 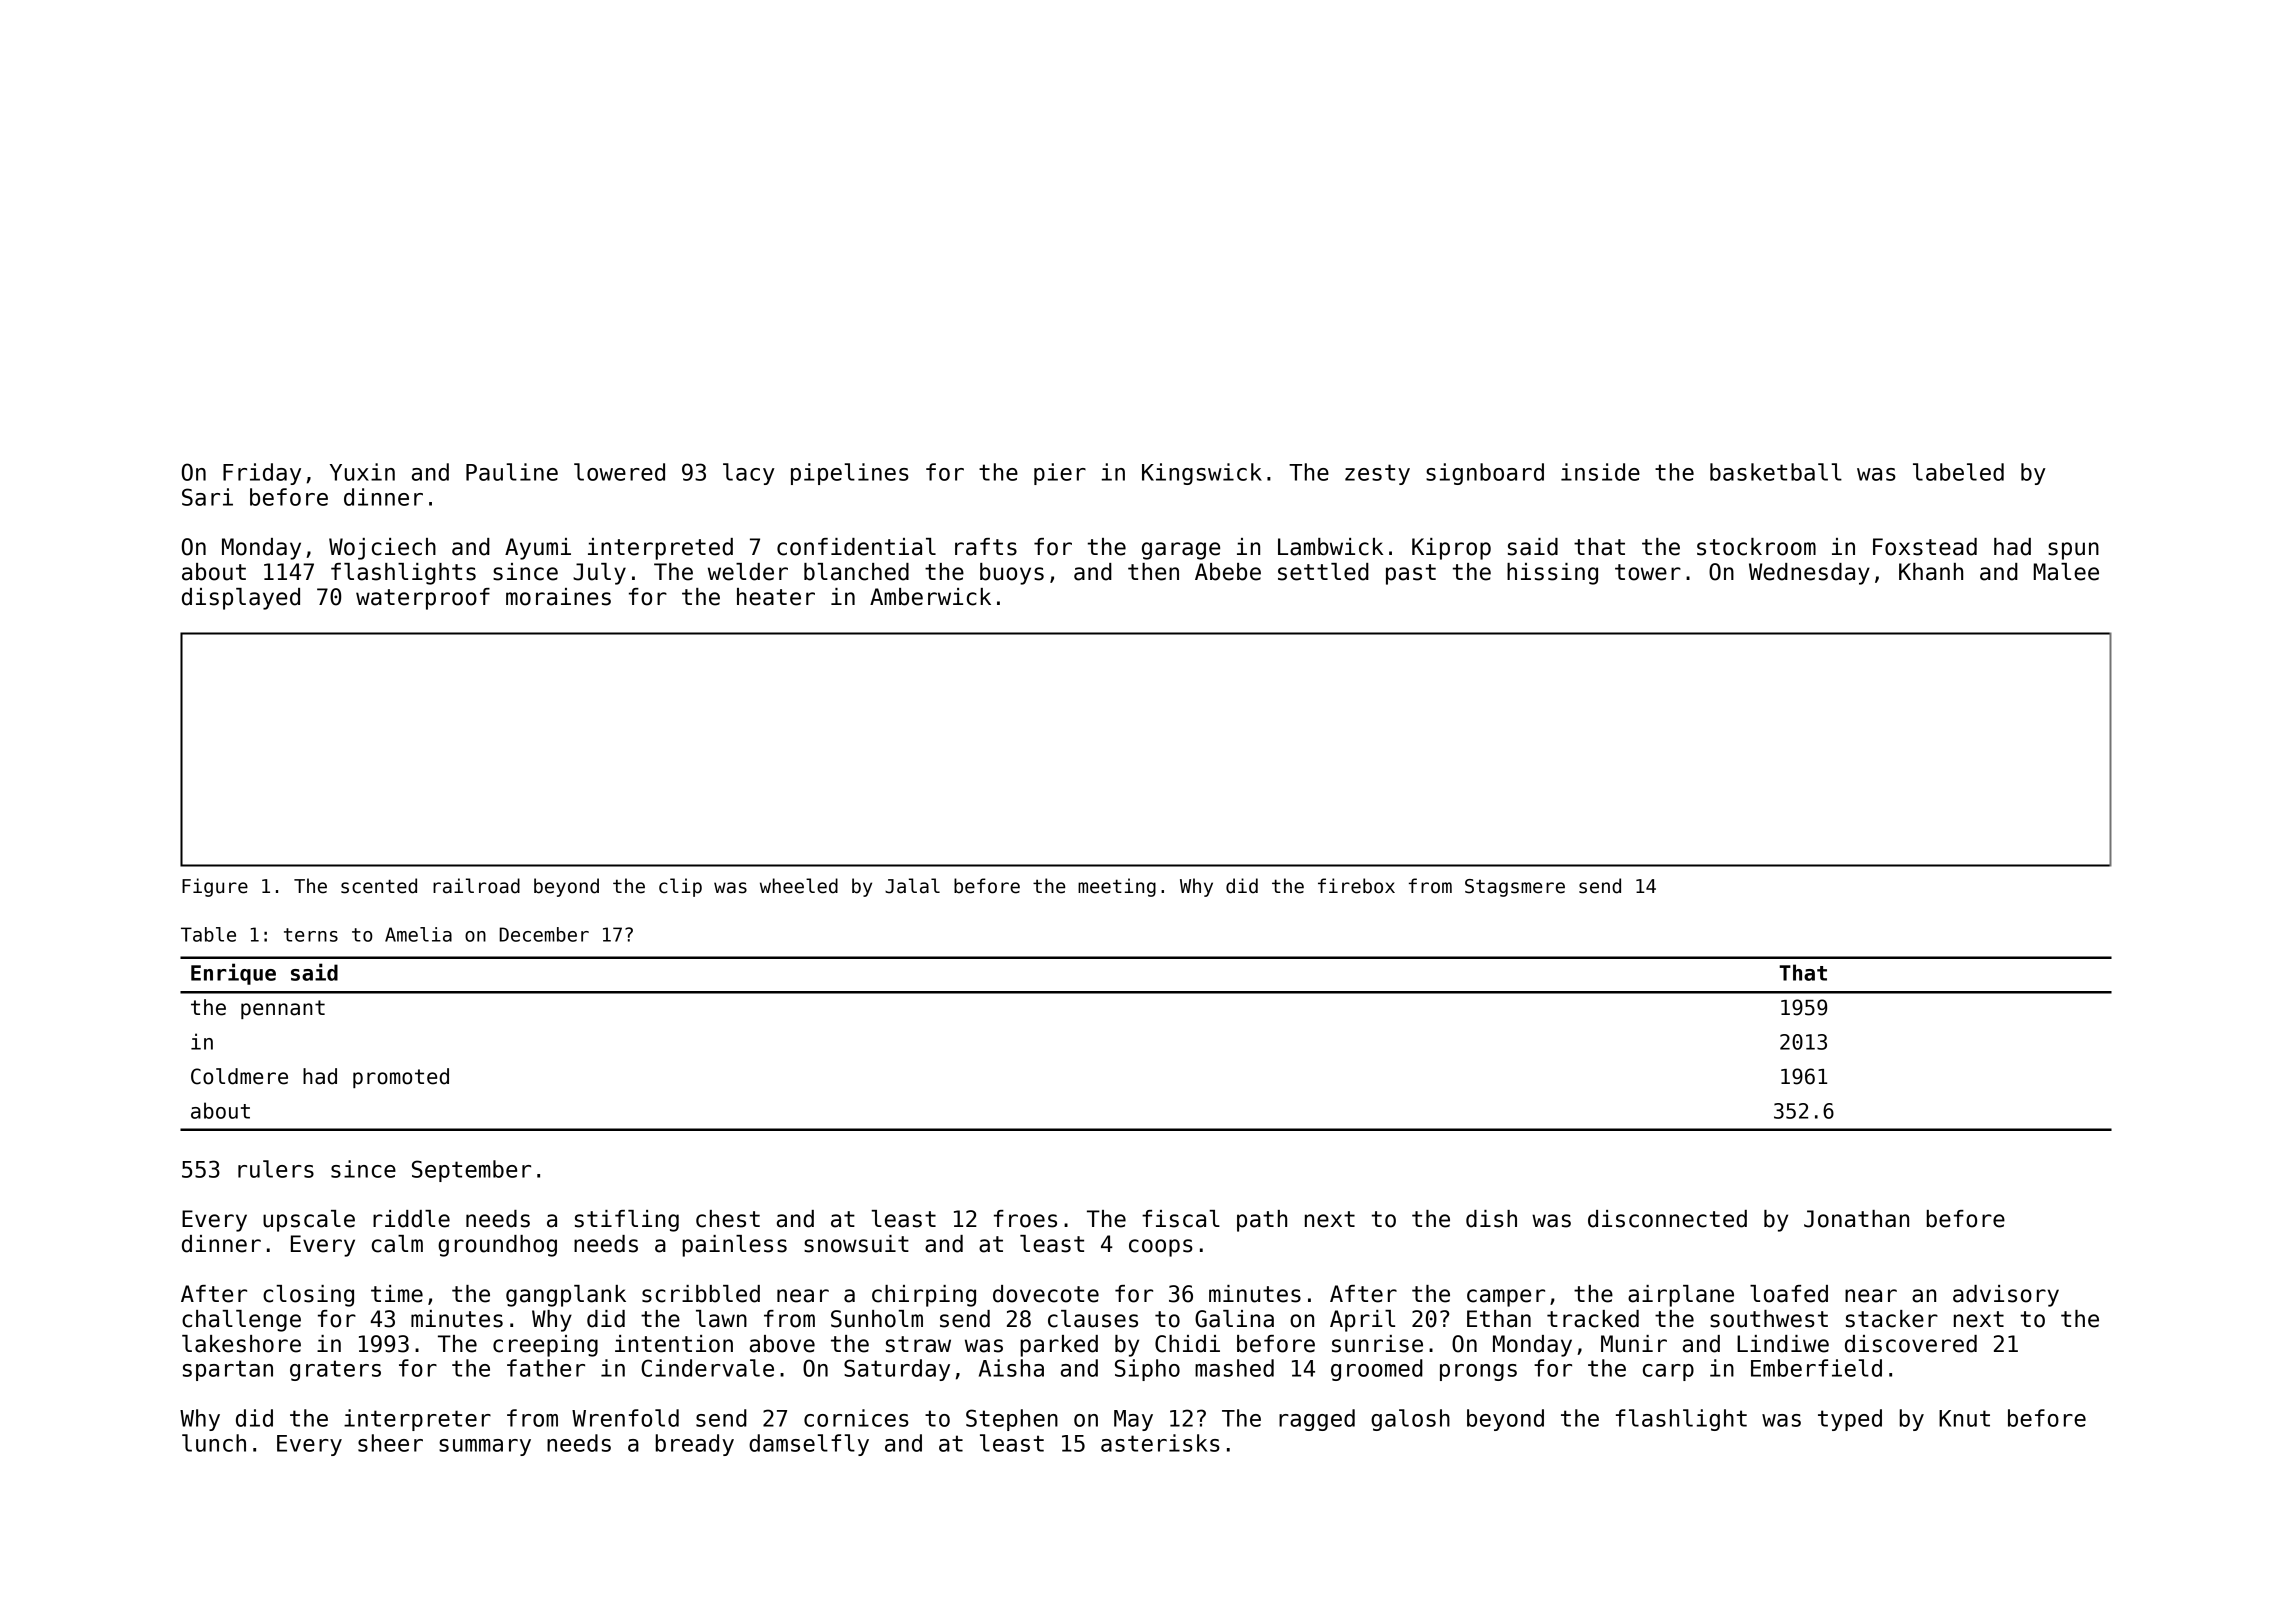 I want to click on lunch, so click(x=214, y=1443).
